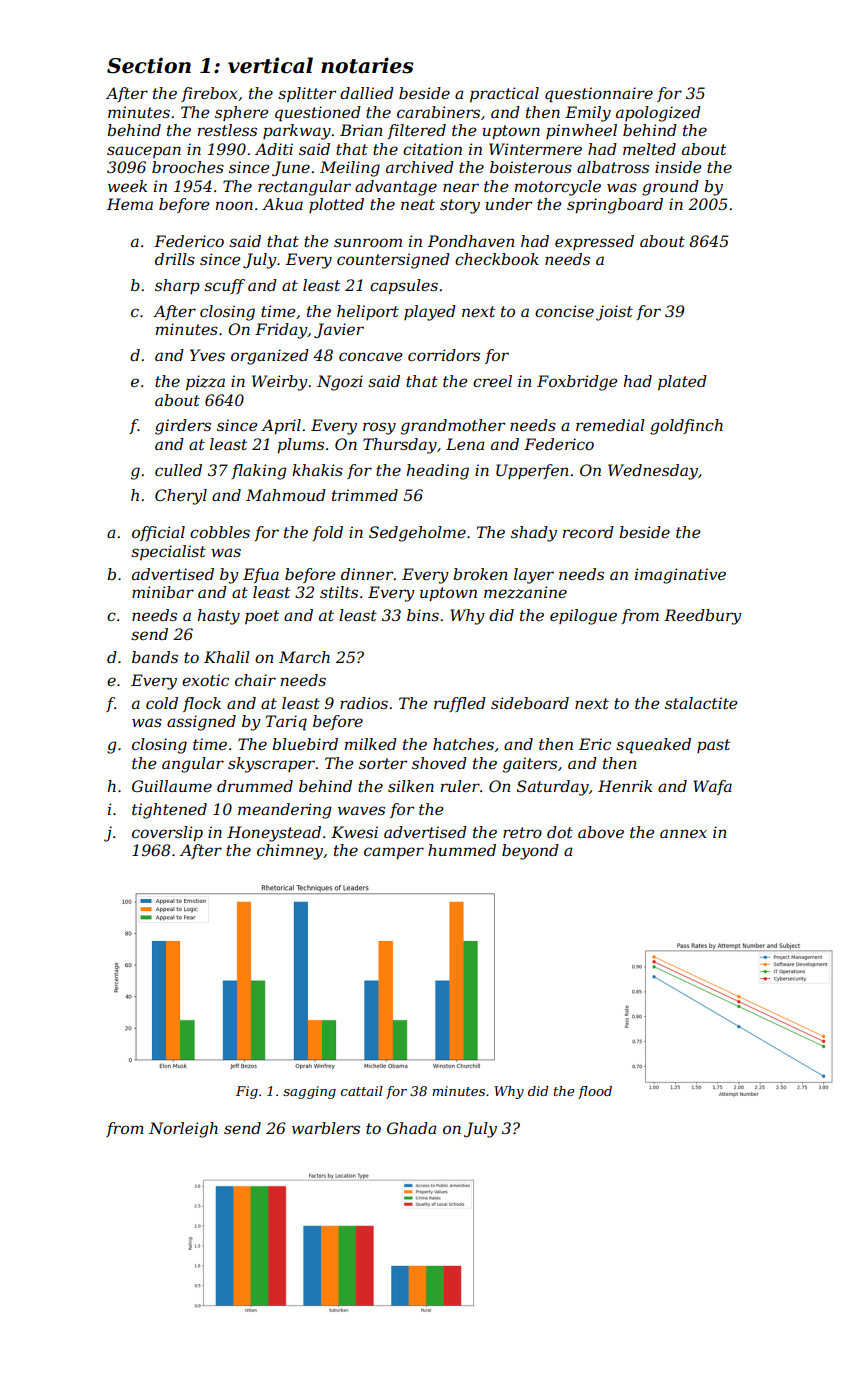 The image size is (849, 1400). I want to click on advantage, so click(396, 188).
